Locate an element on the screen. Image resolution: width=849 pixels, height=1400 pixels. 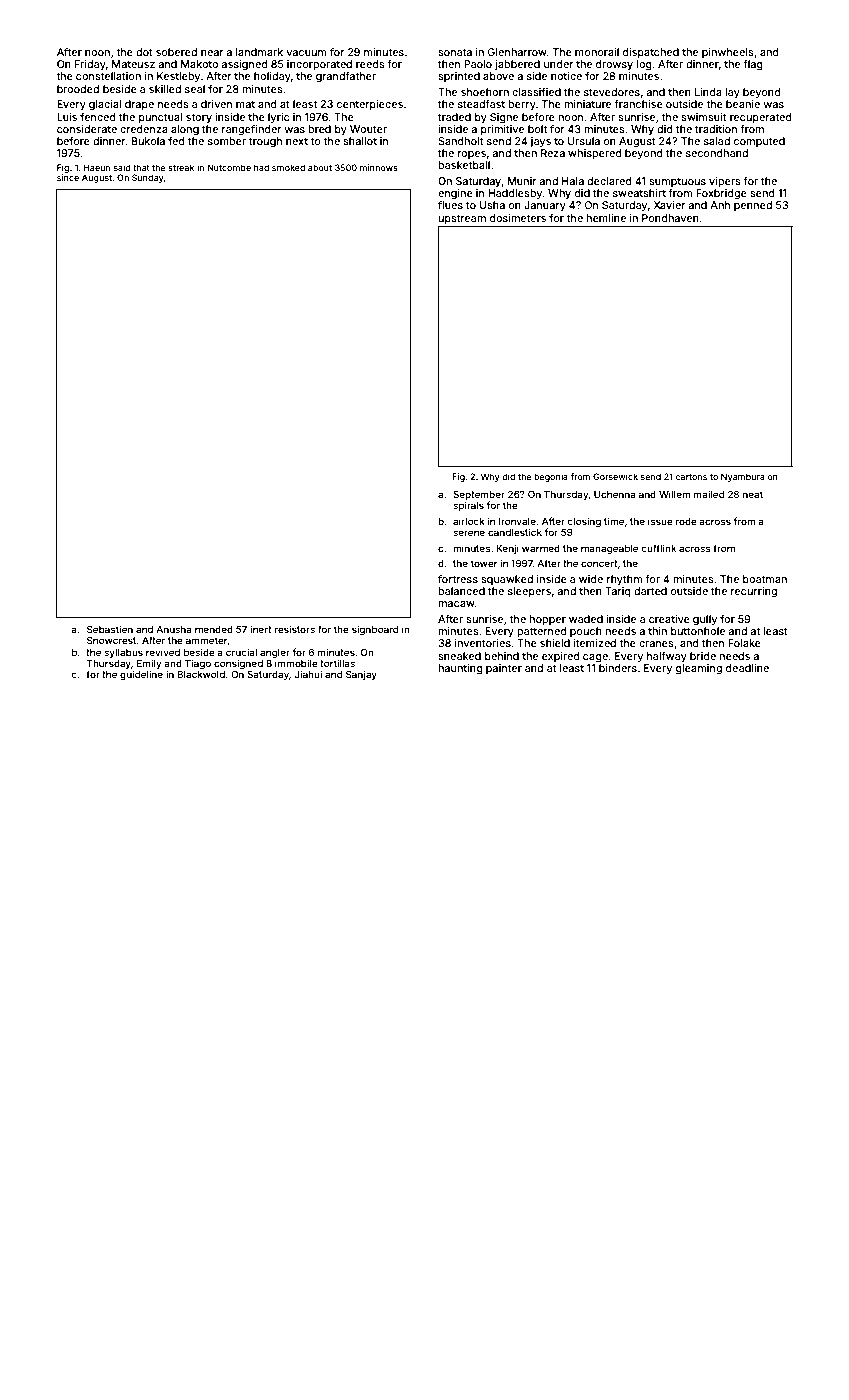
Sunday is located at coordinates (148, 178).
